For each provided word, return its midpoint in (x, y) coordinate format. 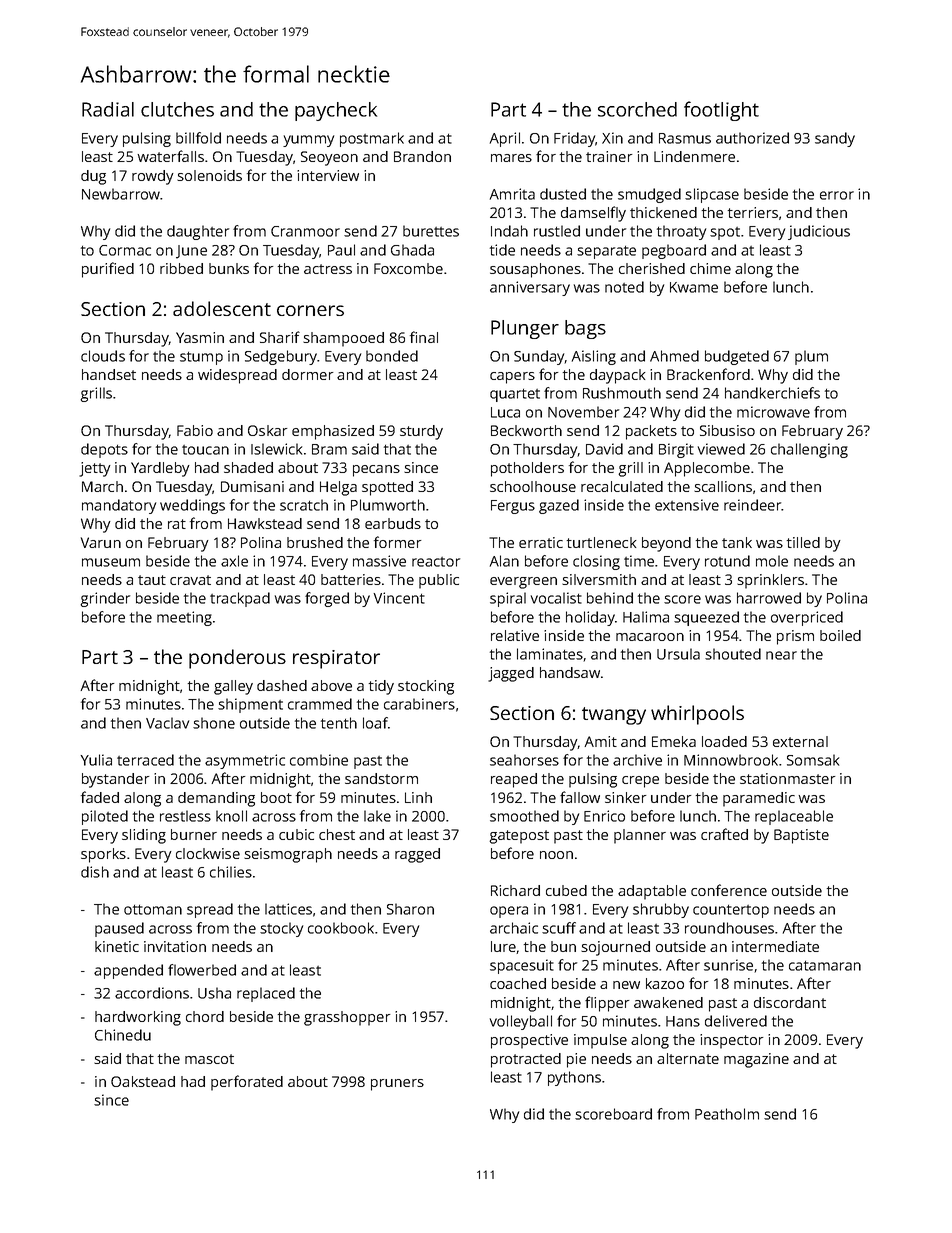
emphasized (333, 432)
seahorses (524, 760)
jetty (95, 469)
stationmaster (788, 778)
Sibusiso (727, 430)
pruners (397, 1085)
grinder (105, 599)
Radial (108, 109)
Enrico (604, 816)
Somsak (813, 760)
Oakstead (143, 1081)
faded (100, 797)
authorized (752, 138)
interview (328, 175)
